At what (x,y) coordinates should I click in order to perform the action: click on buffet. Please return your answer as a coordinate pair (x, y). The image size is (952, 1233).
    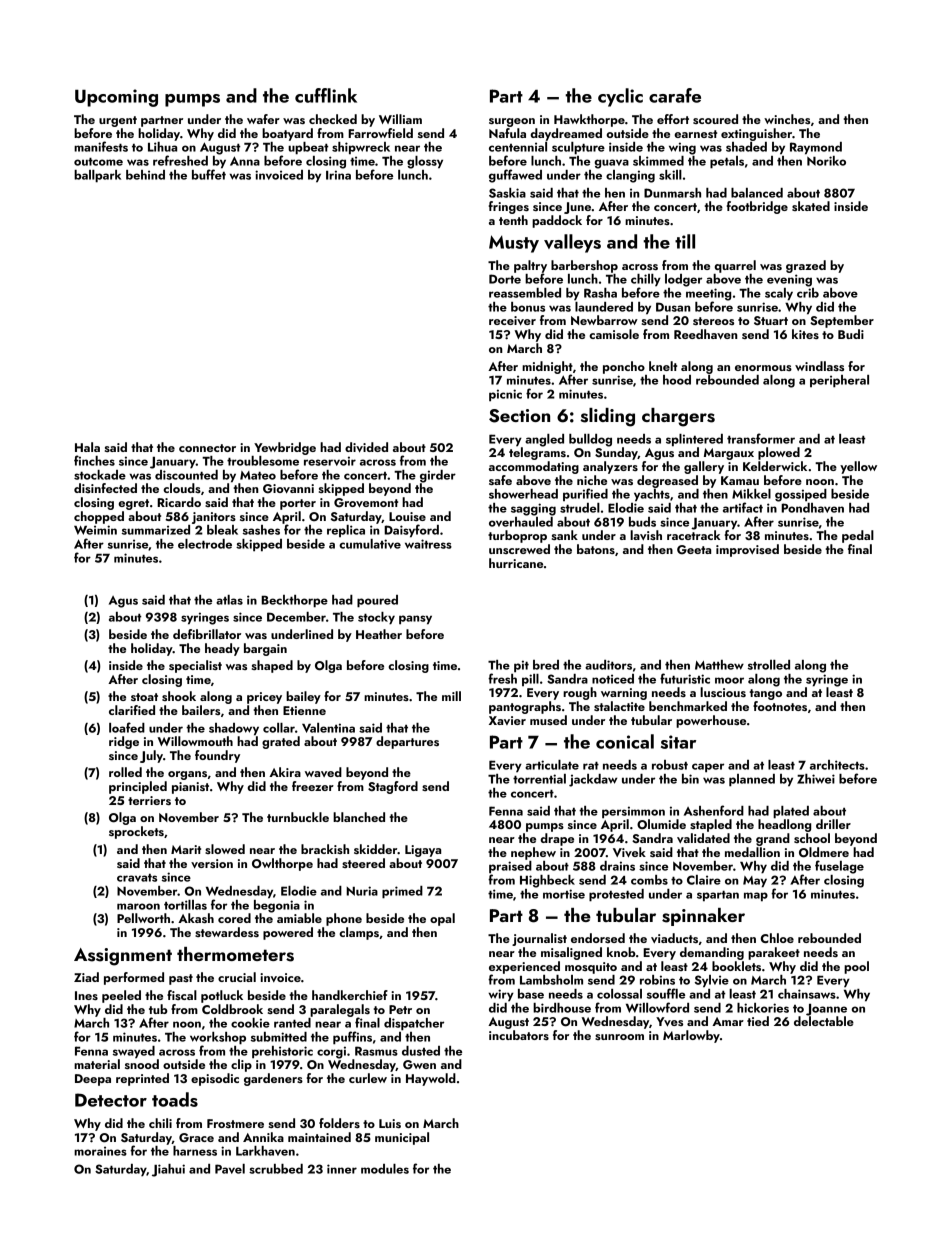
    Looking at the image, I should click on (209, 174).
